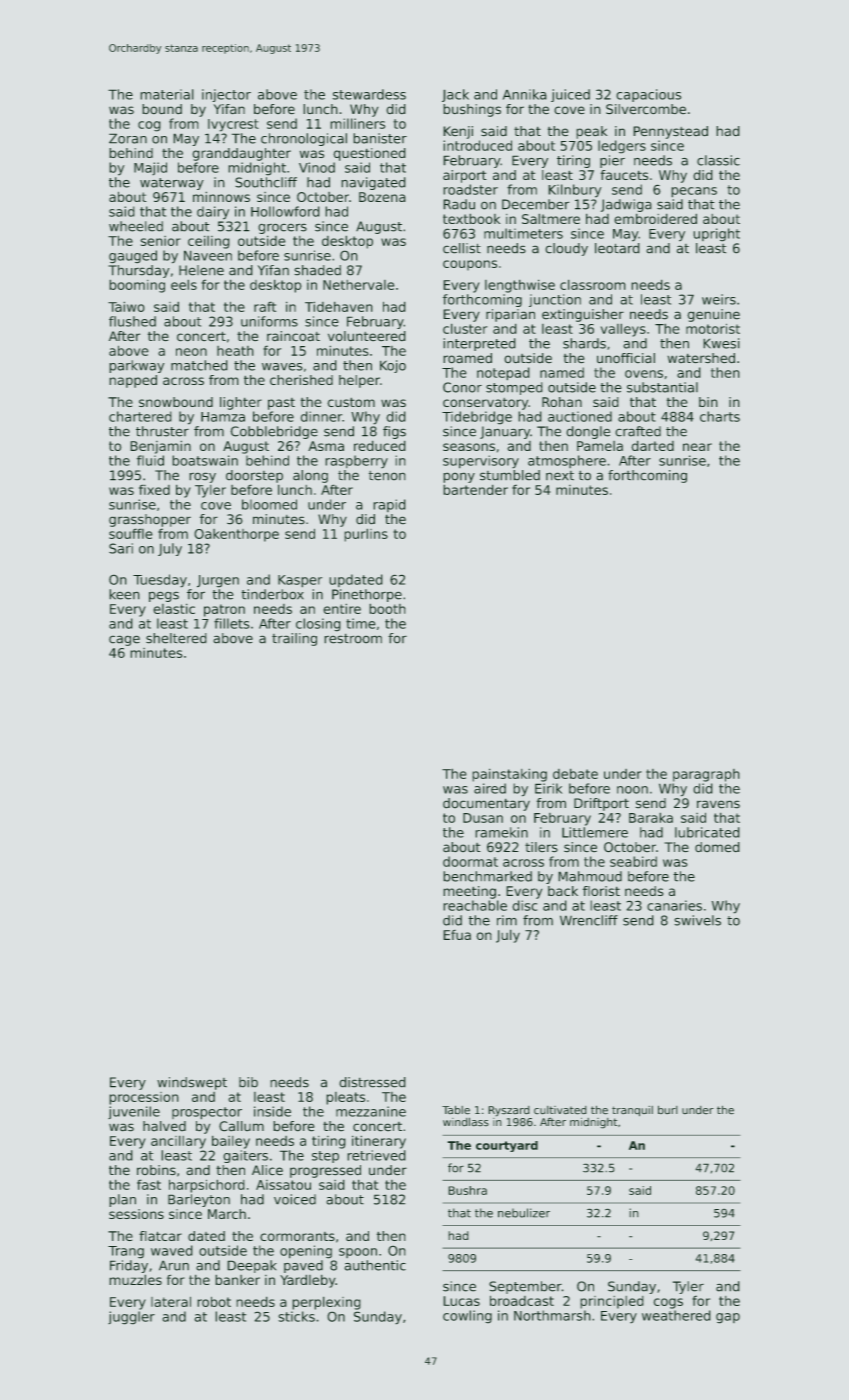 The image size is (849, 1400). What do you see at coordinates (467, 1317) in the page?
I see `cowling` at bounding box center [467, 1317].
